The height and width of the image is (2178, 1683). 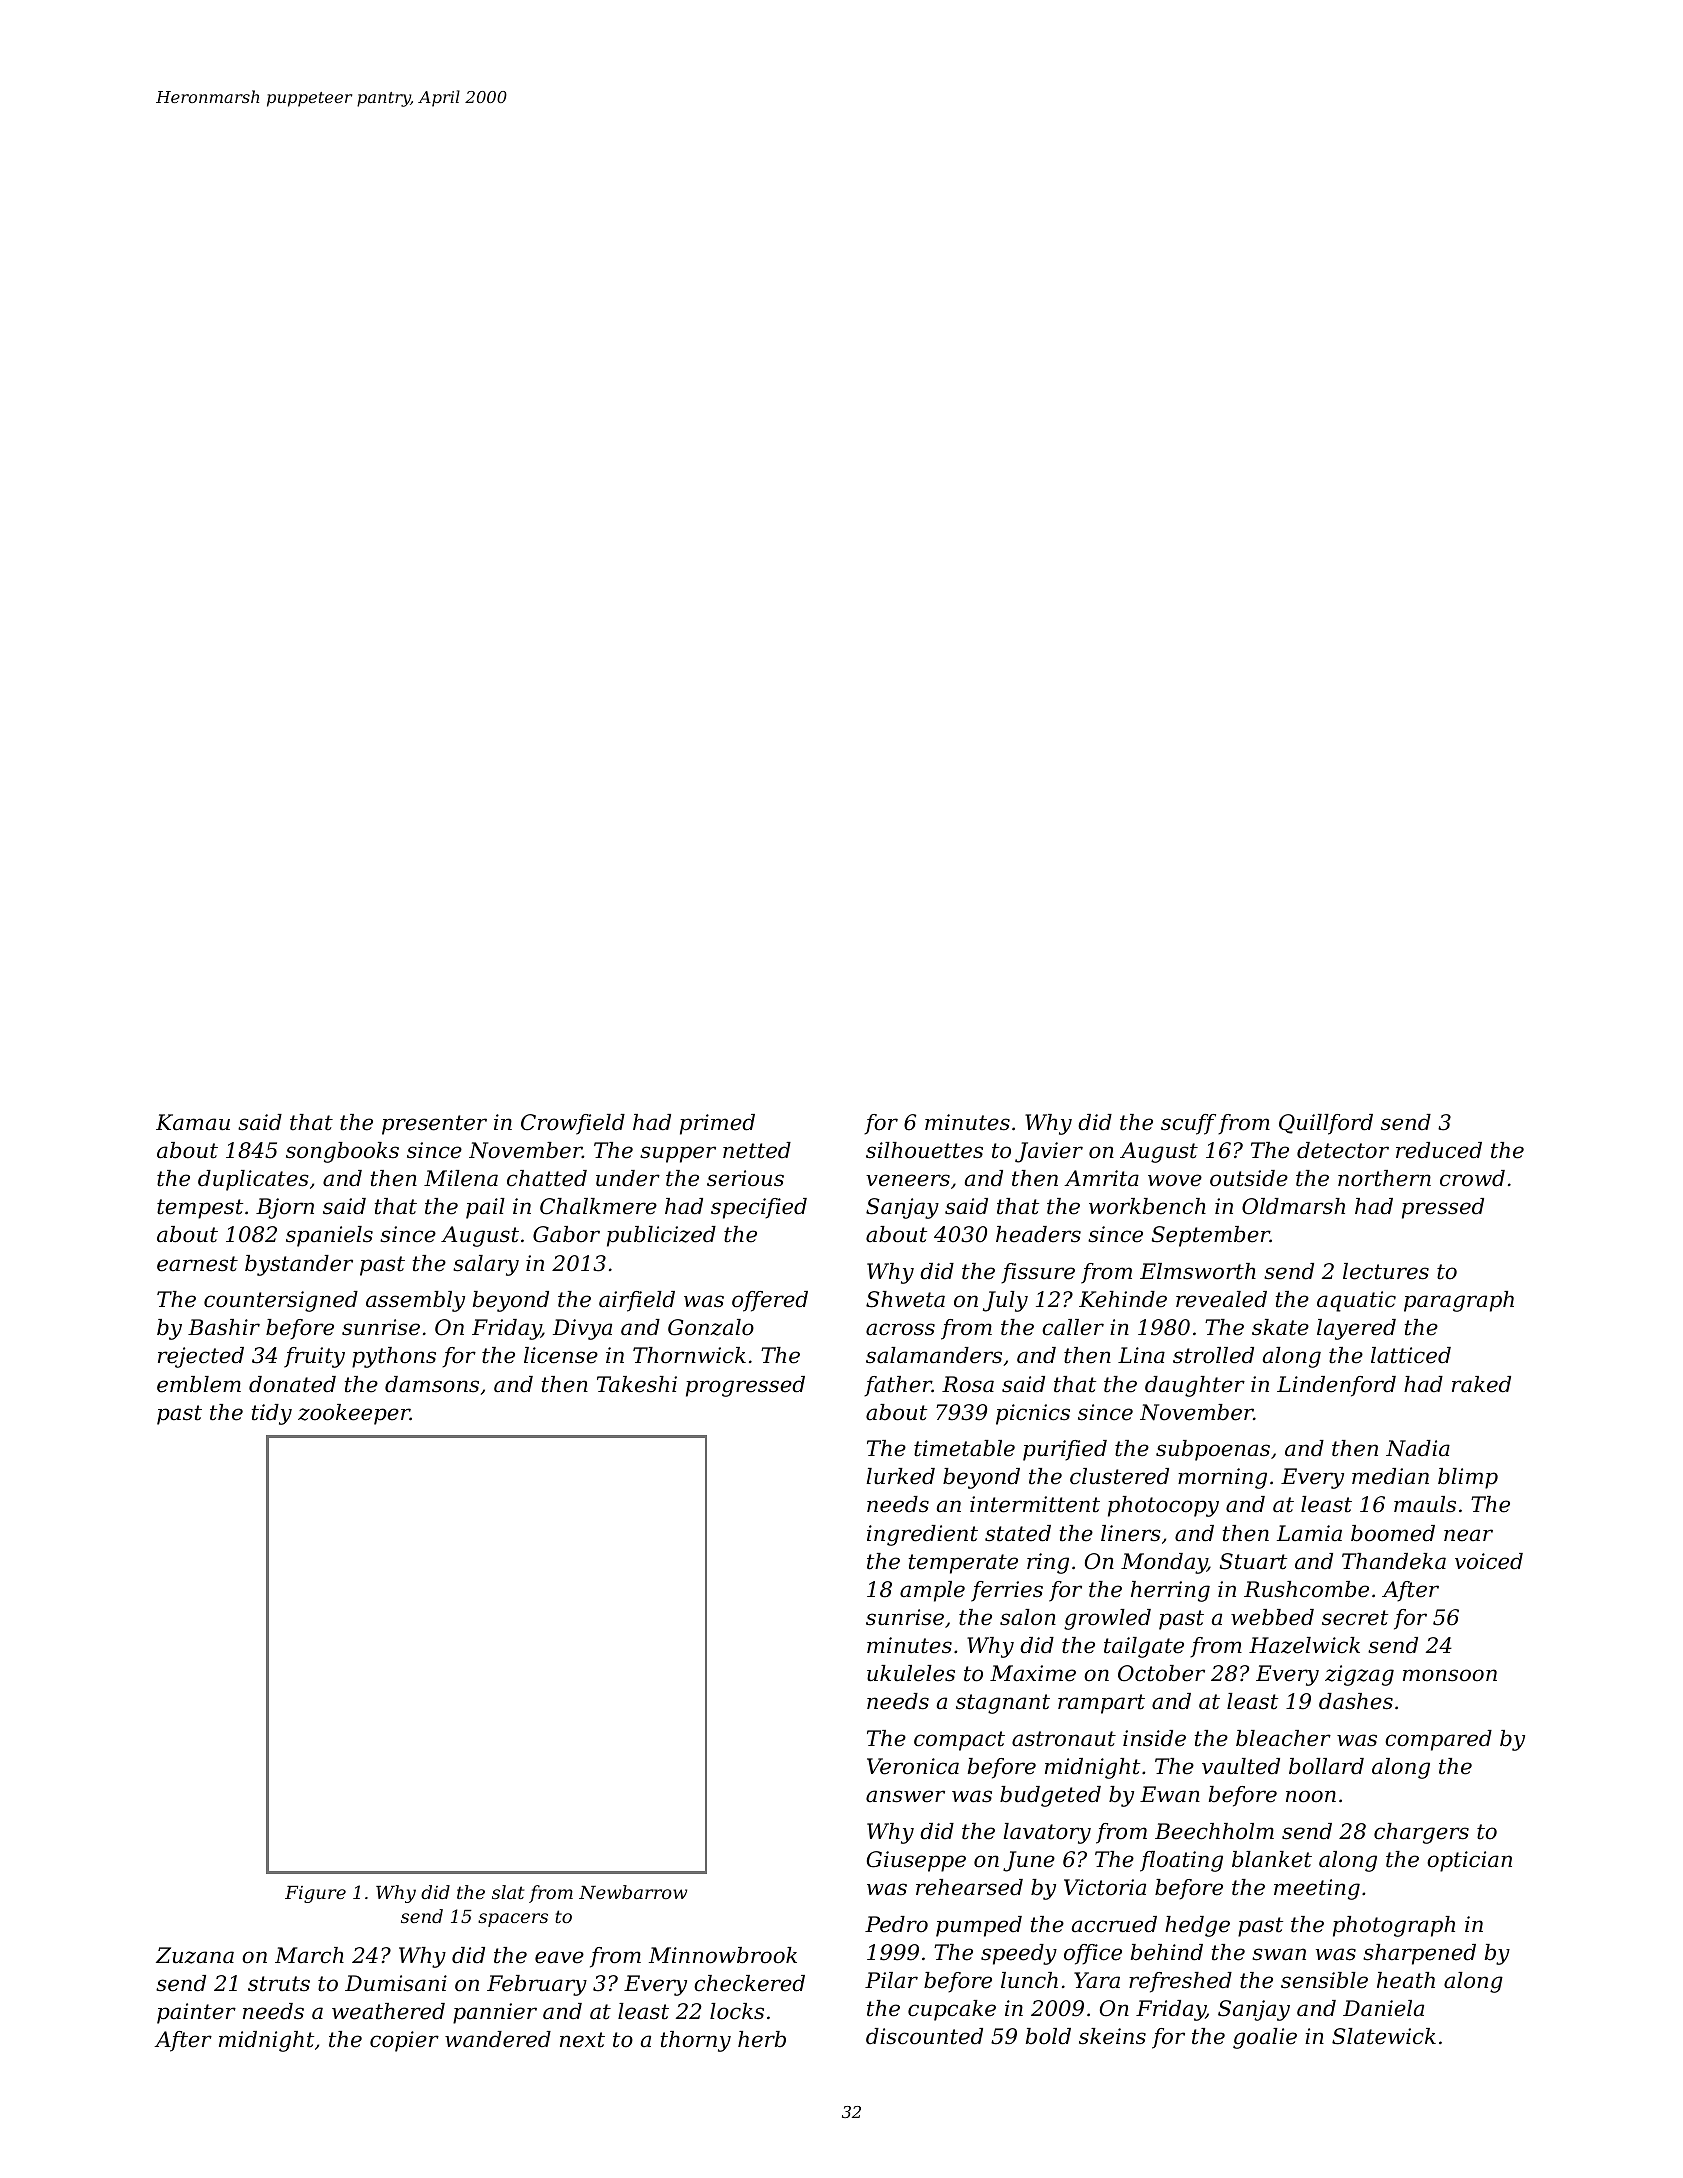 What do you see at coordinates (272, 1414) in the image?
I see `tidy` at bounding box center [272, 1414].
